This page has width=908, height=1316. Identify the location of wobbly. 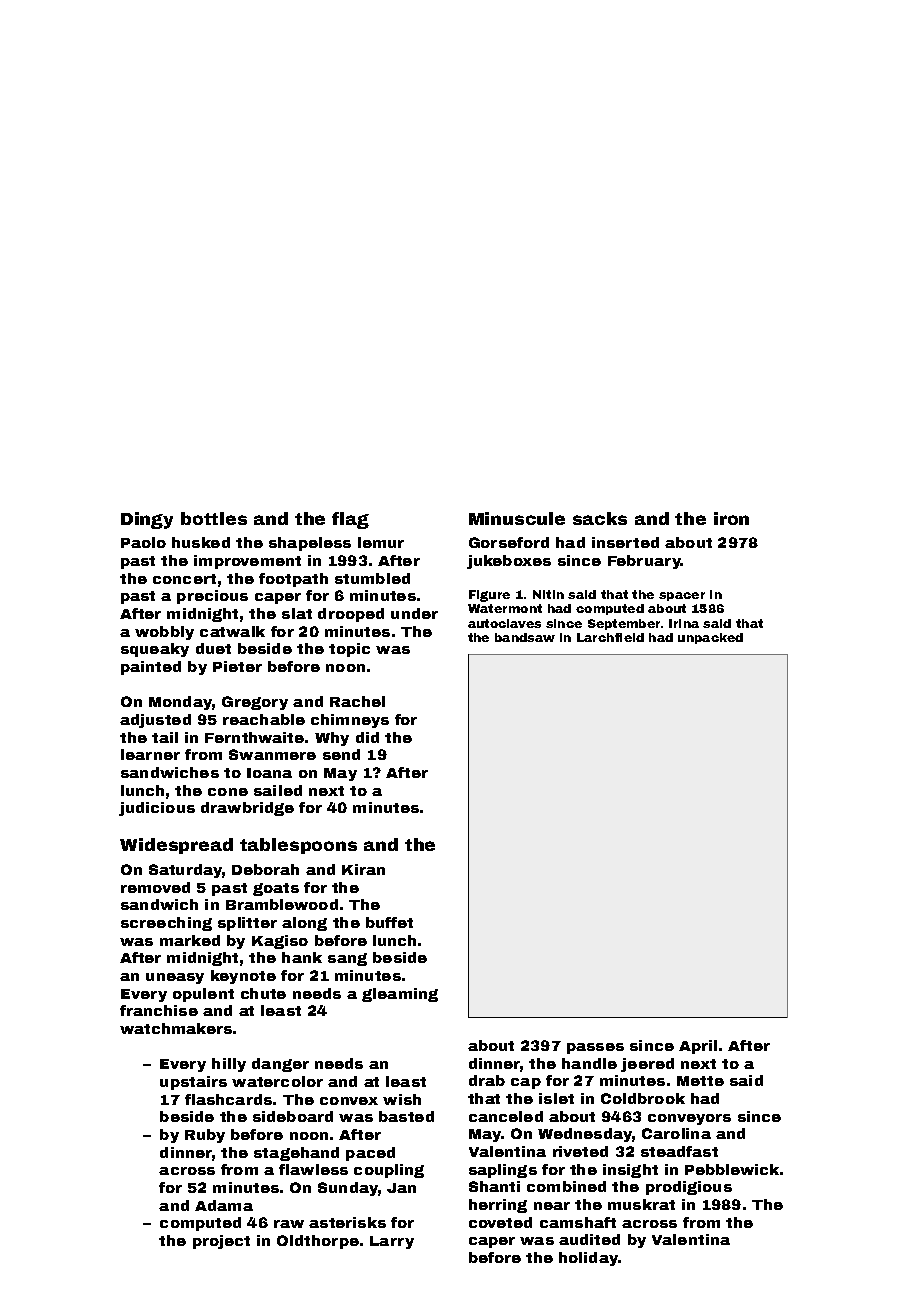
(164, 633).
